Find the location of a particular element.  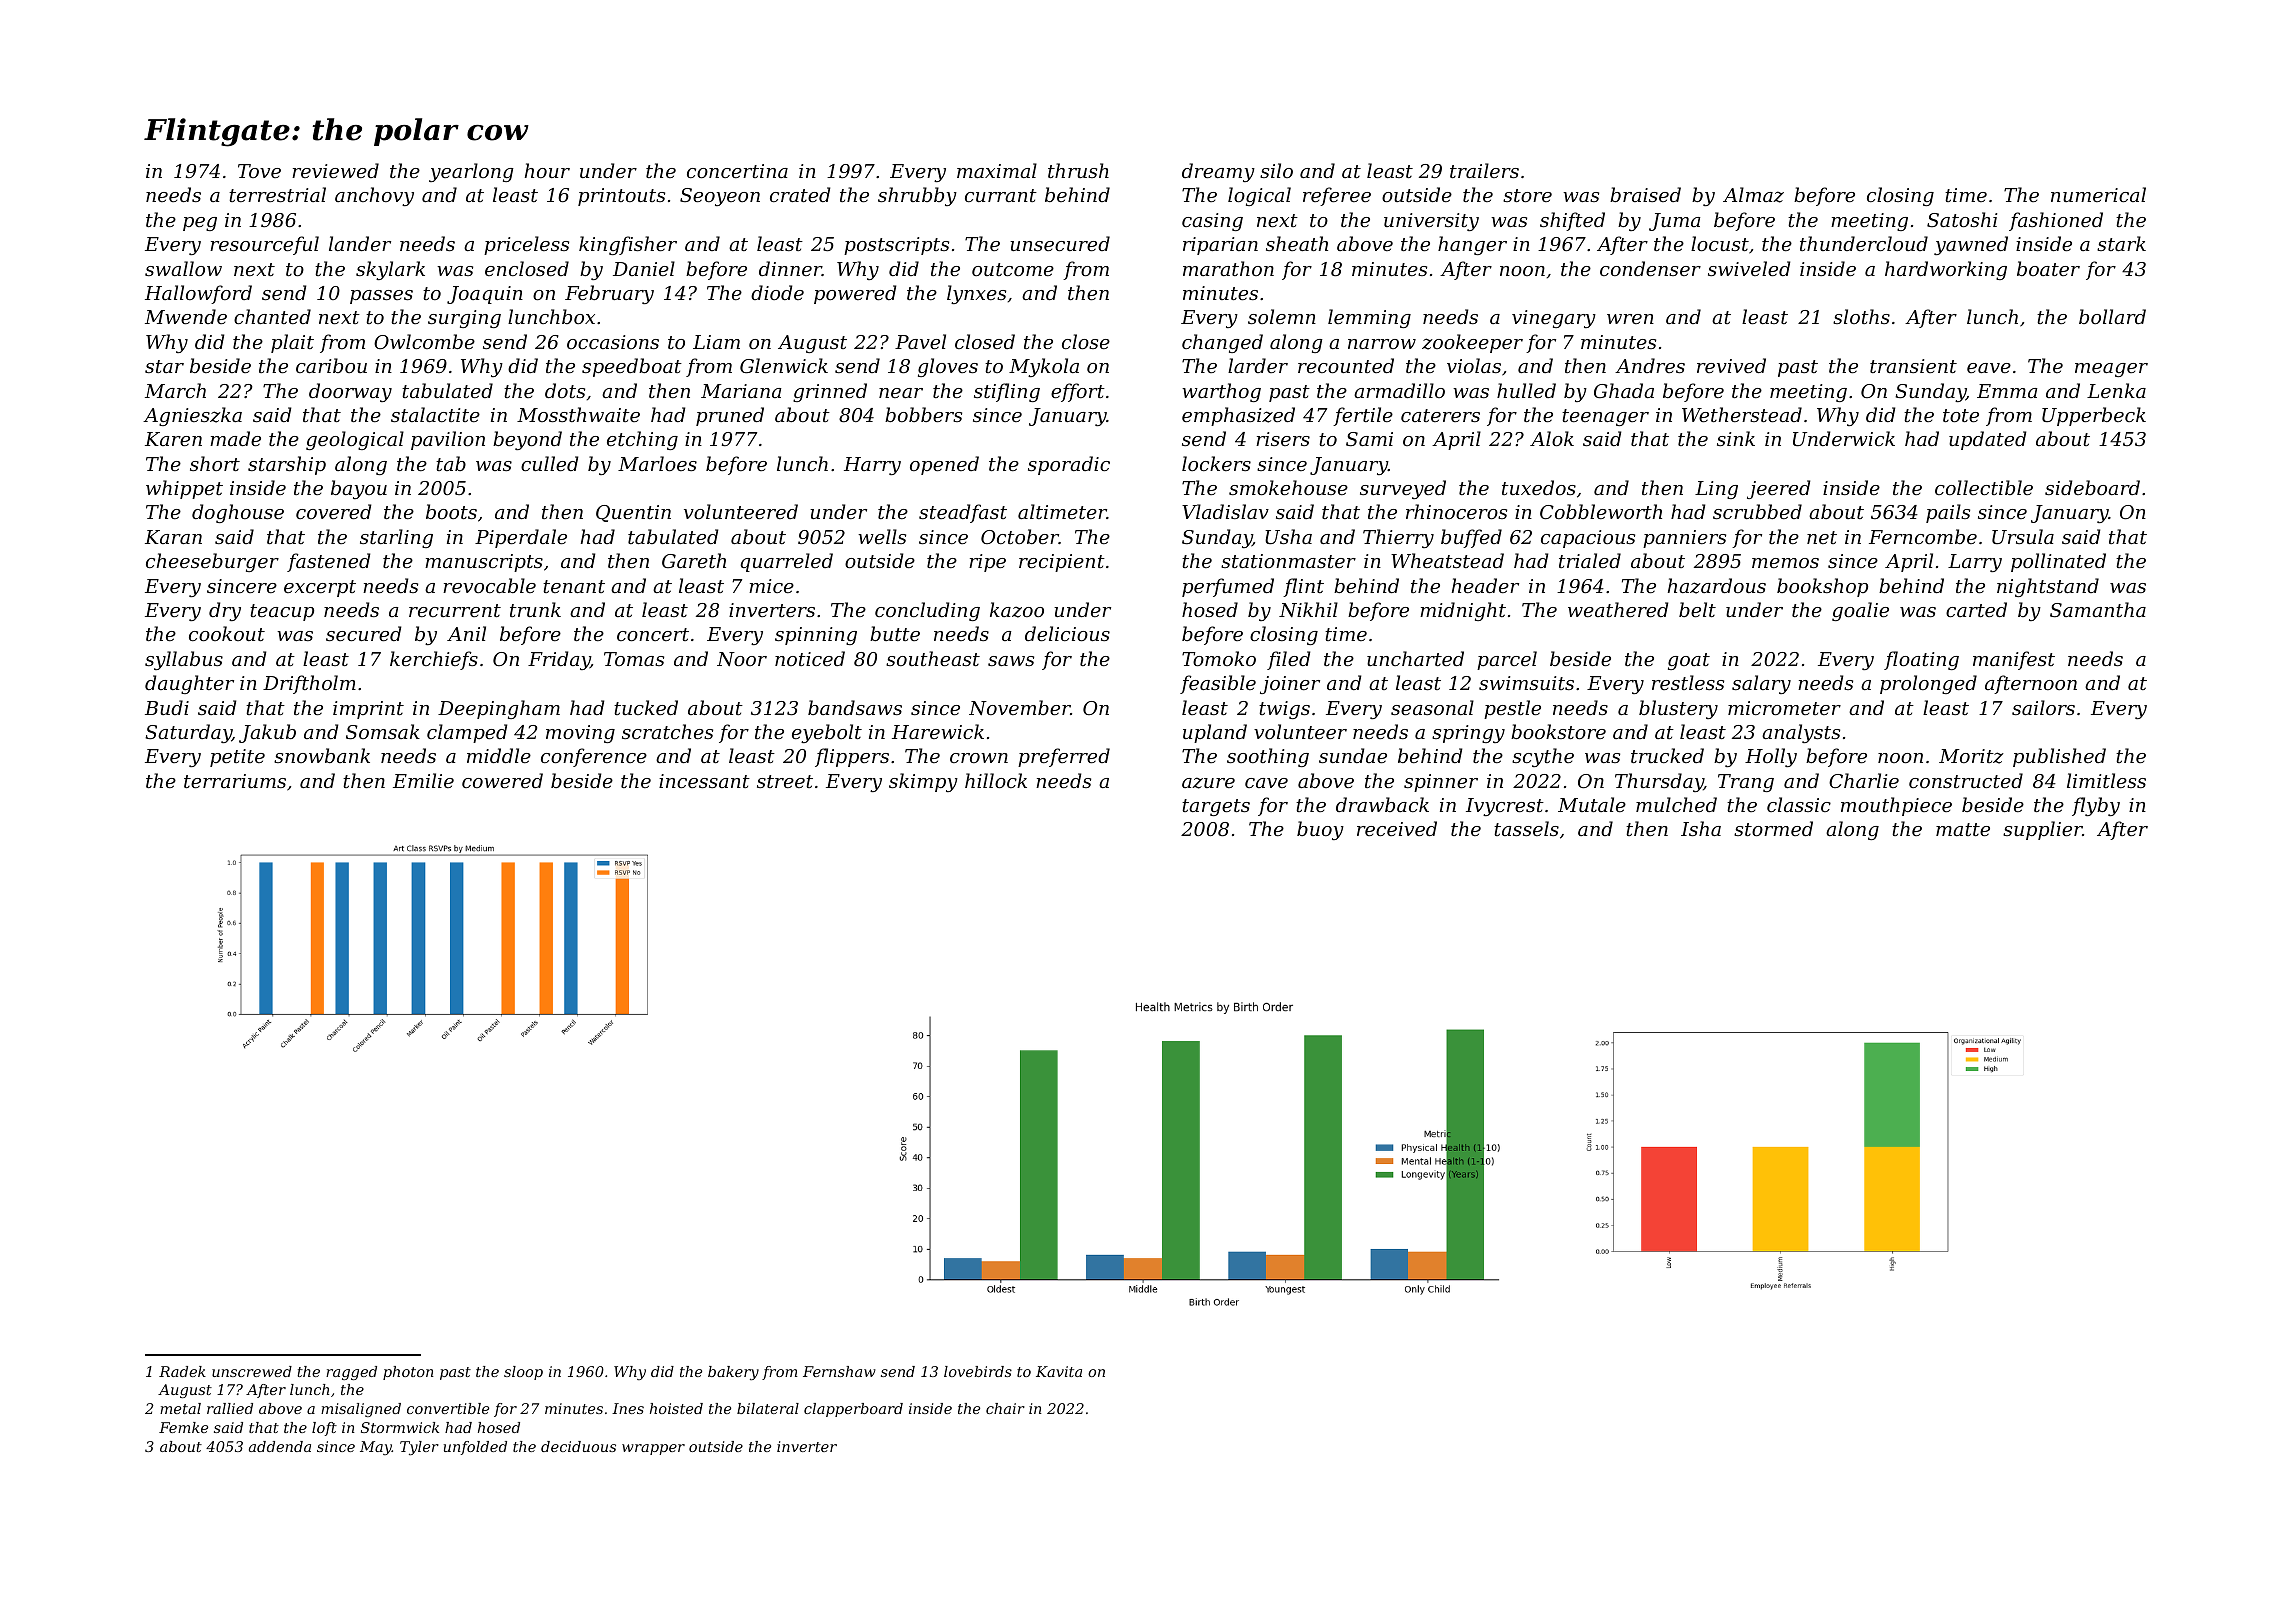

scrubbed is located at coordinates (1757, 511).
